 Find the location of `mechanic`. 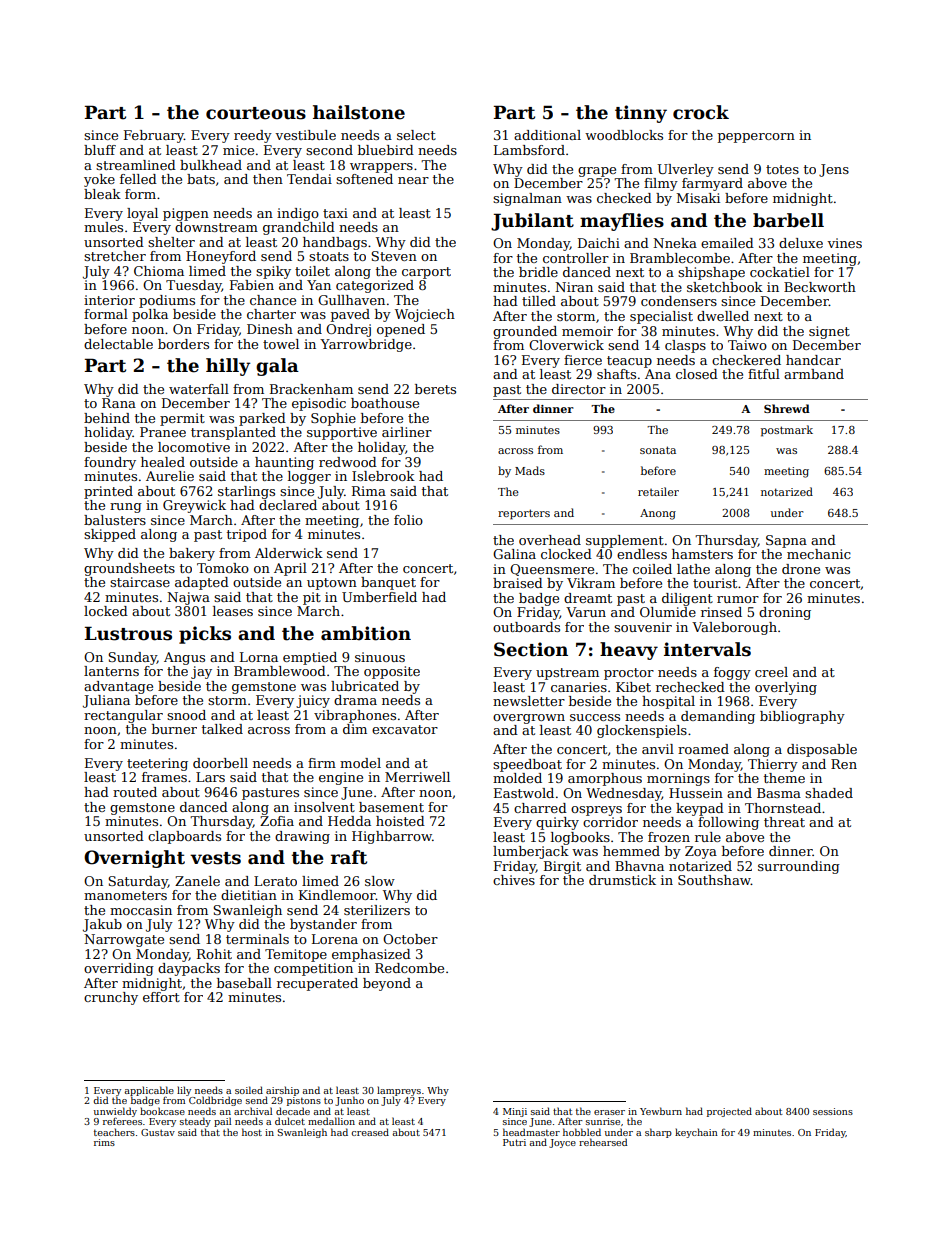

mechanic is located at coordinates (819, 554).
